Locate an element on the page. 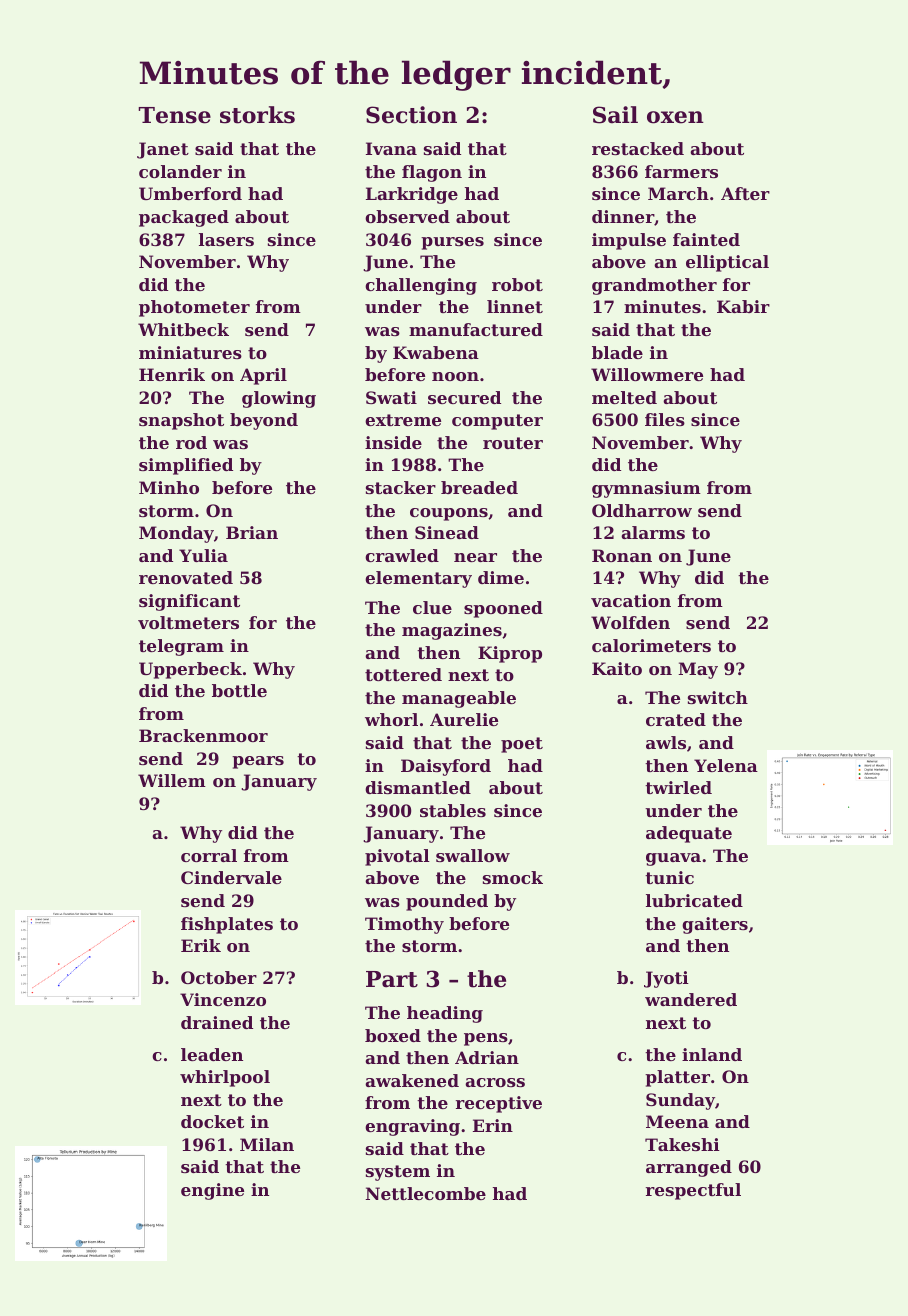 The height and width of the document is (1316, 908). docket is located at coordinates (212, 1121).
